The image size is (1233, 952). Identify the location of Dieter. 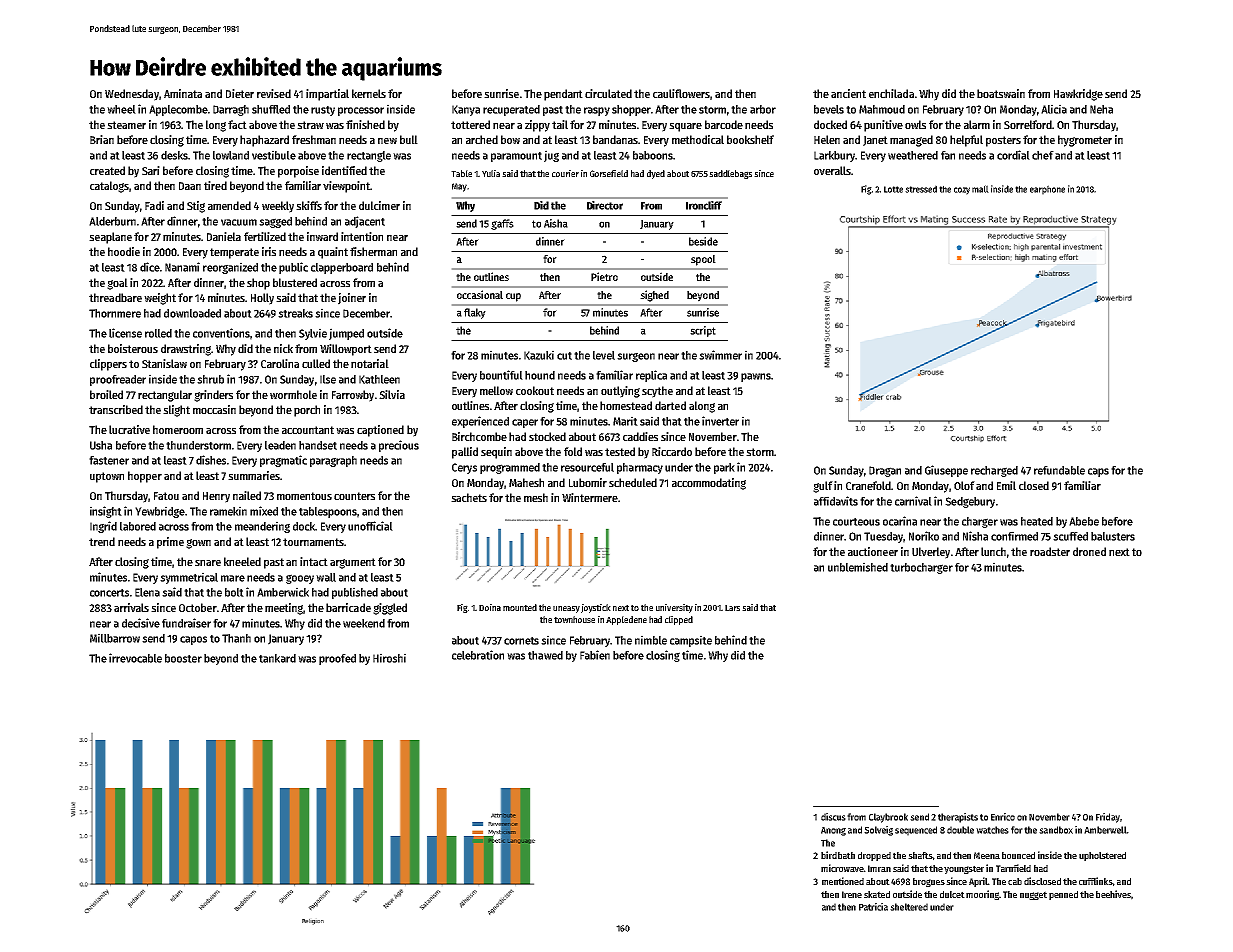
(240, 93).
